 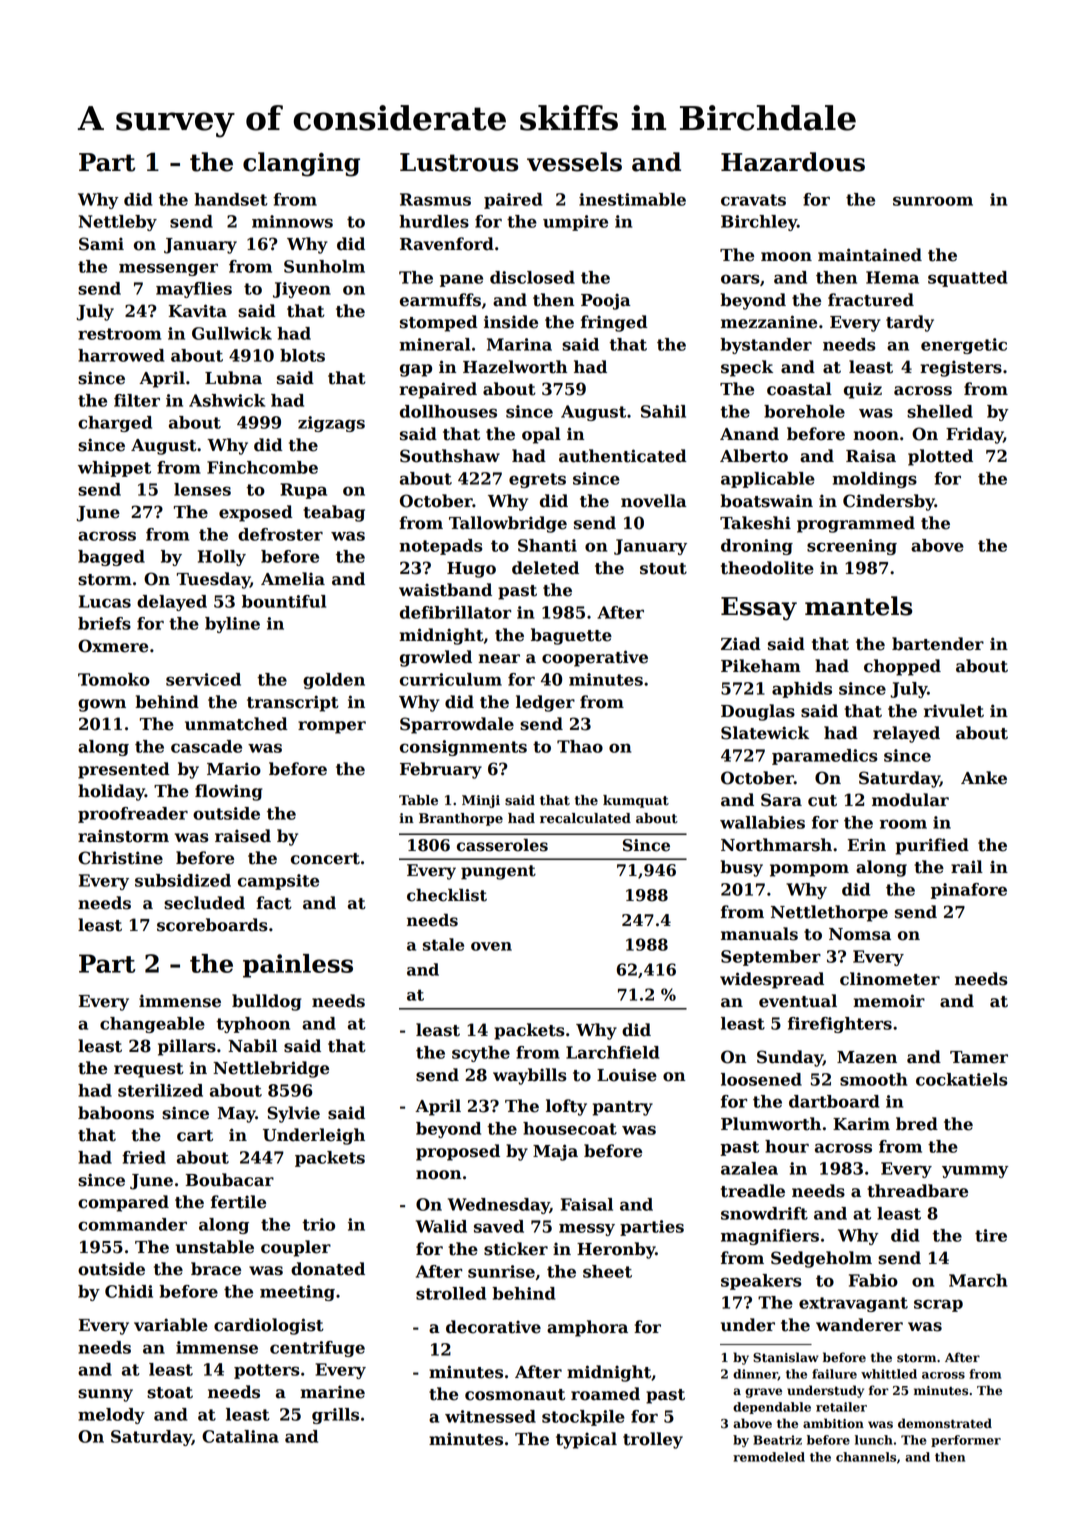 I want to click on Hazardous, so click(x=793, y=162).
